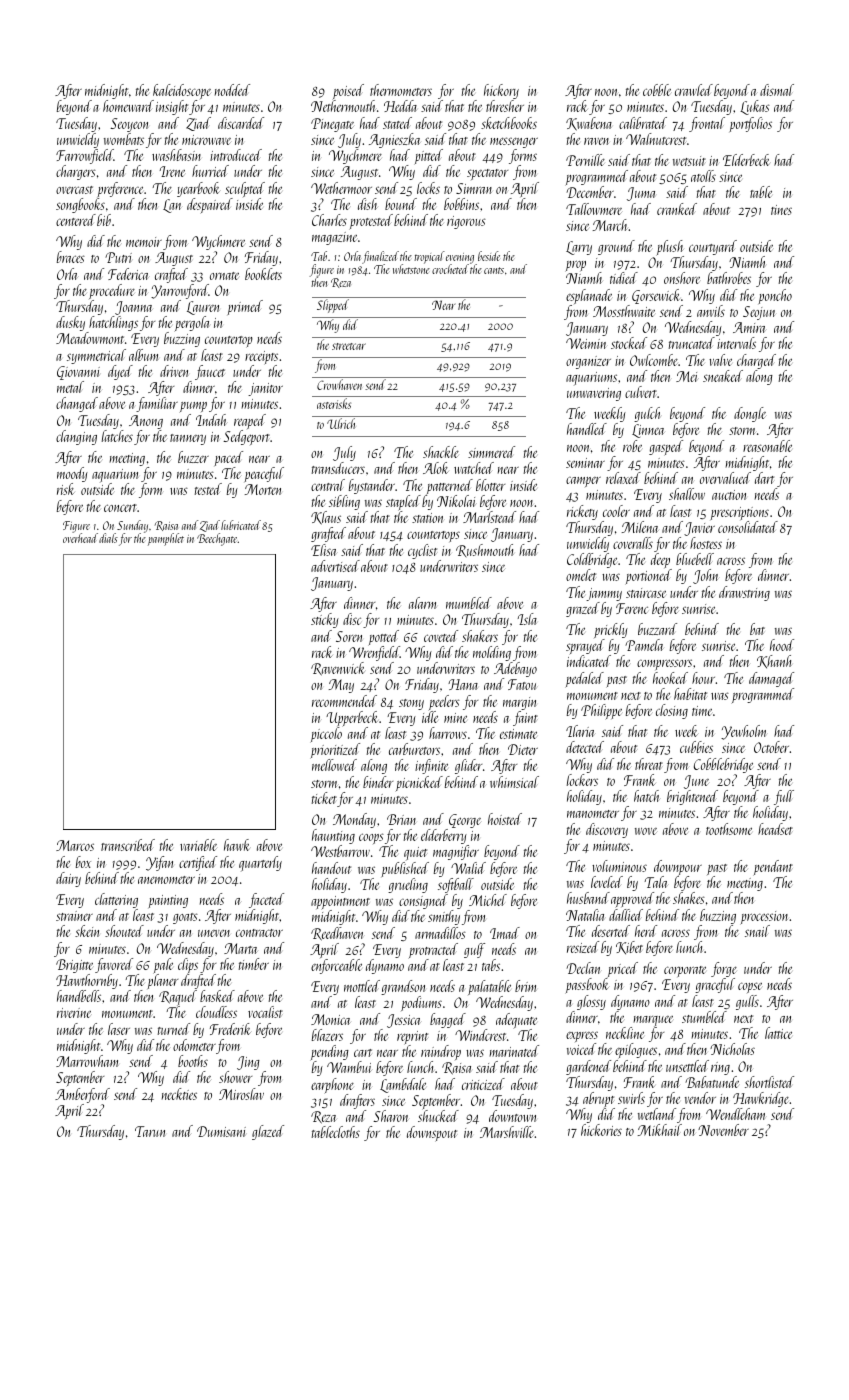  I want to click on Hedda, so click(400, 106).
